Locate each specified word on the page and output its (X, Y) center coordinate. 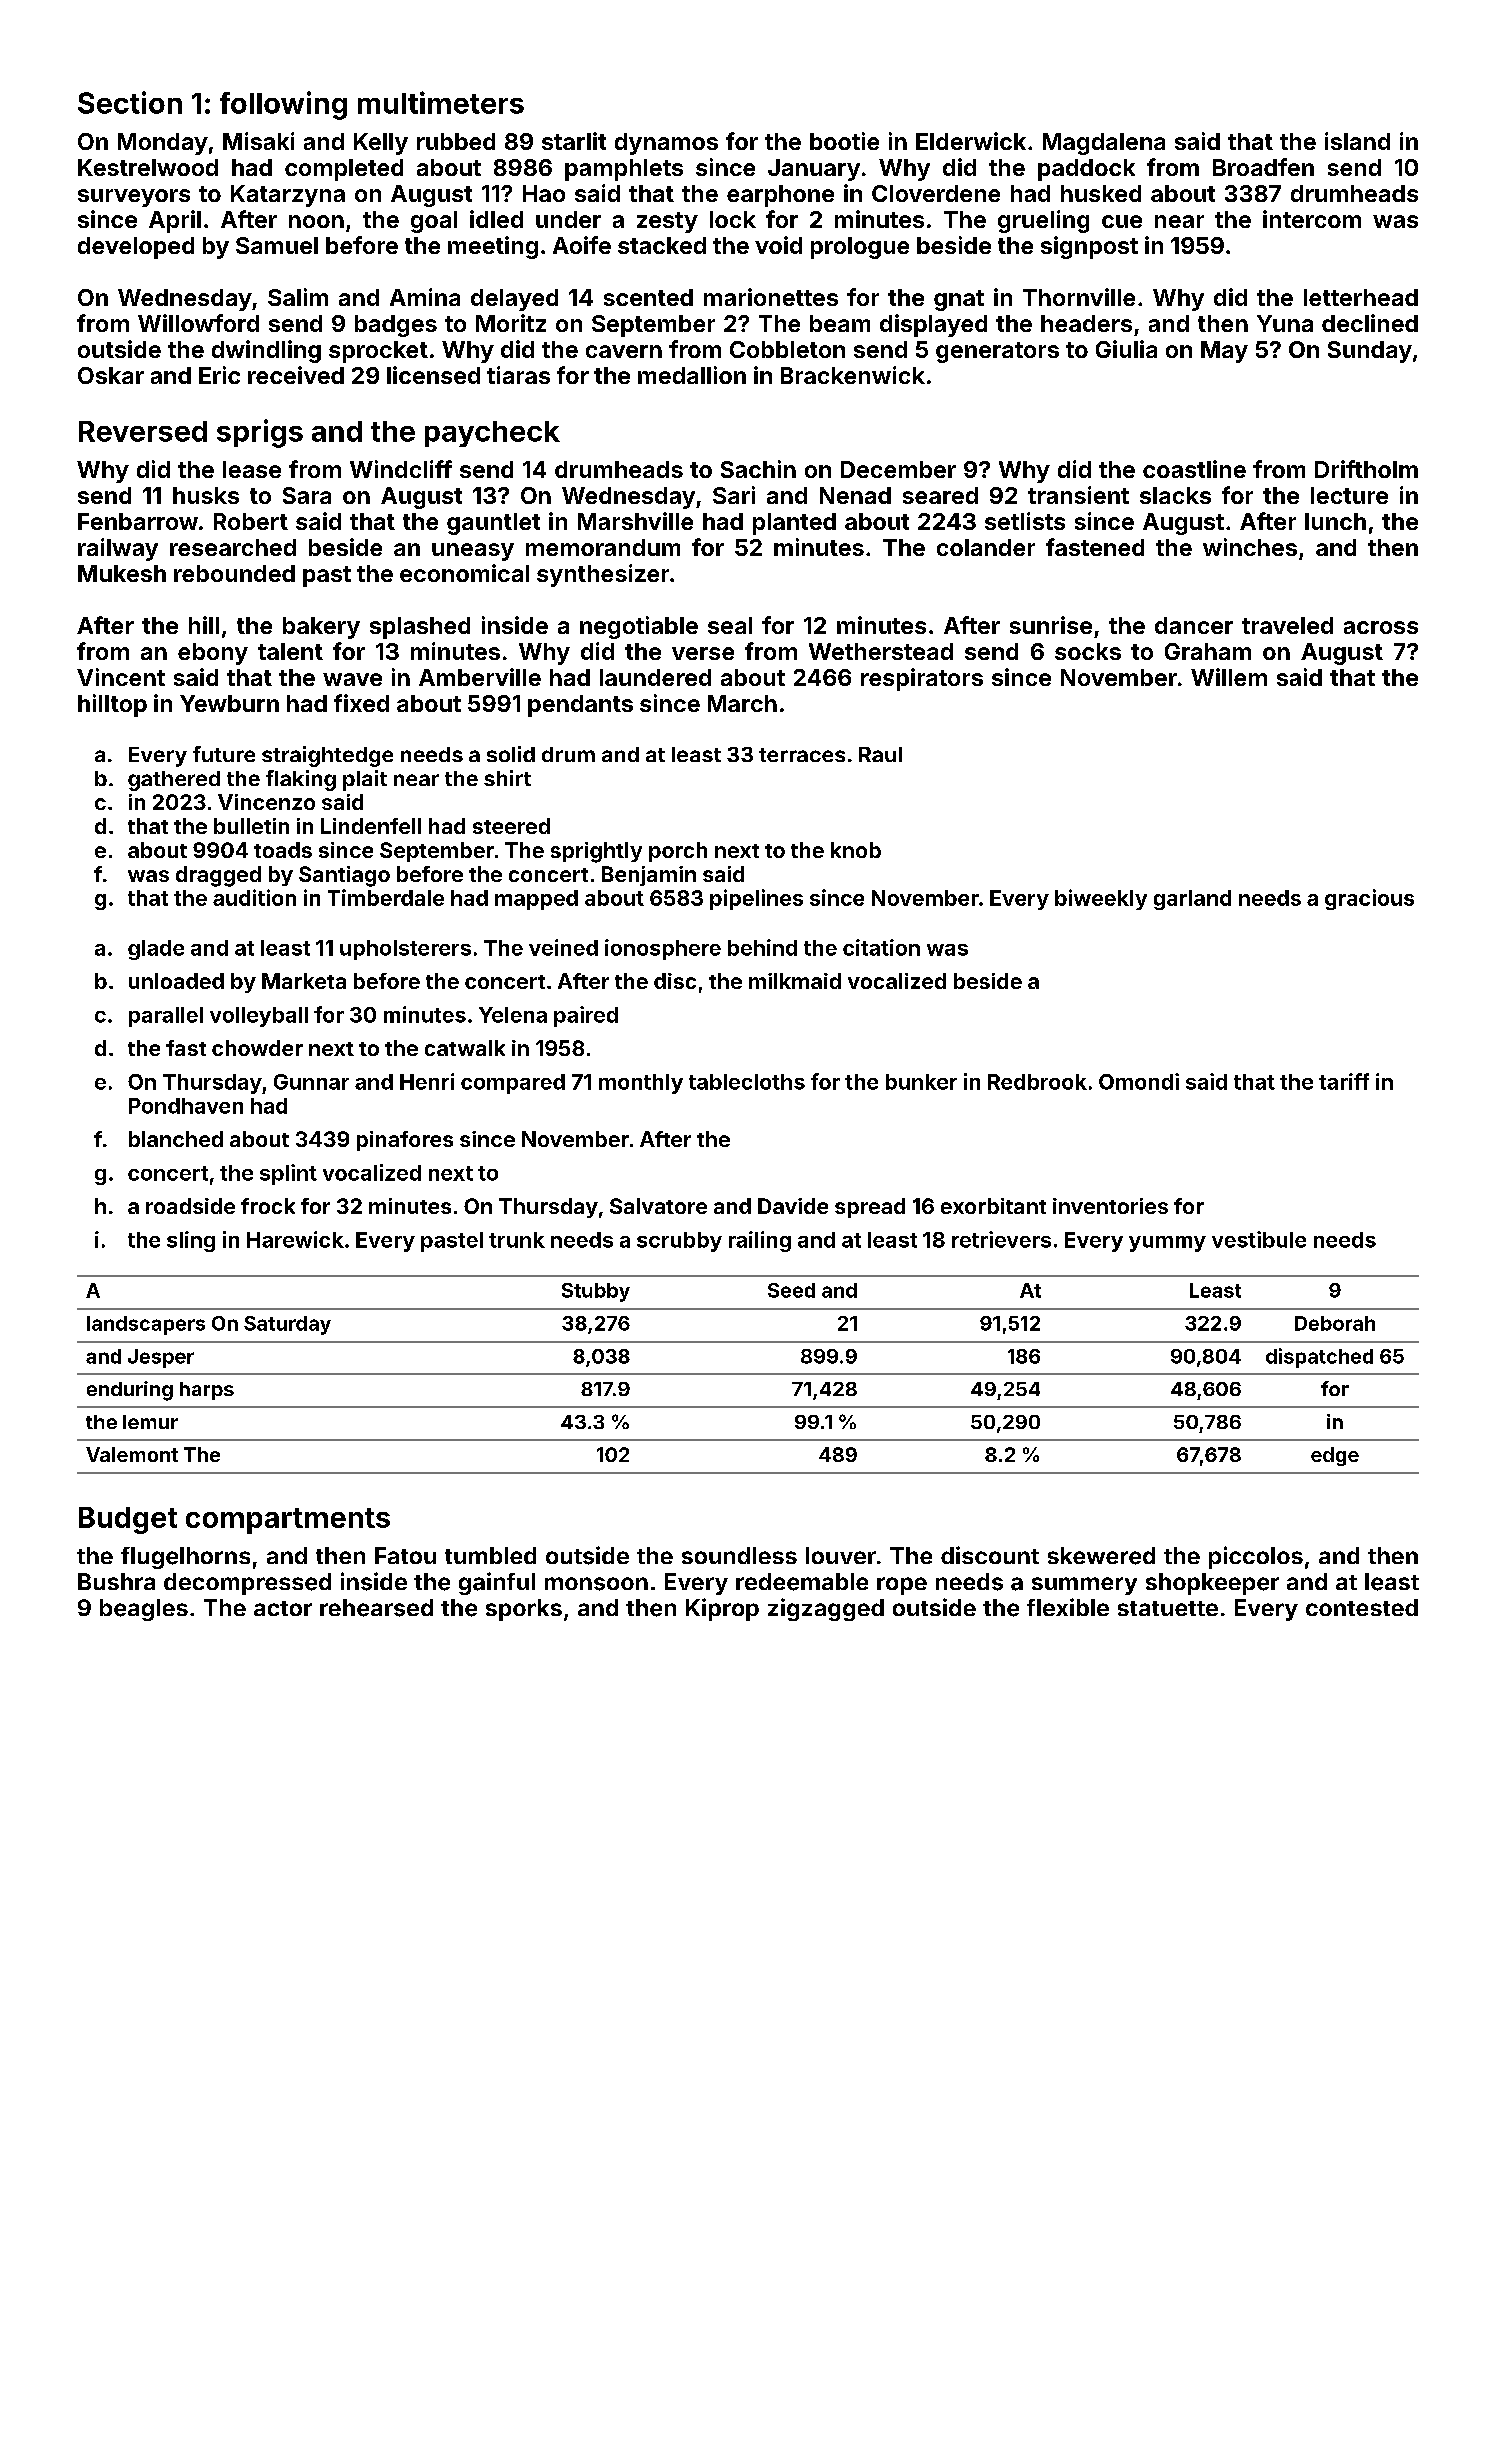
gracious (1369, 899)
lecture (1349, 495)
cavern (624, 351)
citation (881, 947)
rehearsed (376, 1608)
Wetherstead (881, 651)
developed (136, 248)
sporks (524, 1610)
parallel (166, 1017)
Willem (1229, 677)
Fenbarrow (138, 521)
